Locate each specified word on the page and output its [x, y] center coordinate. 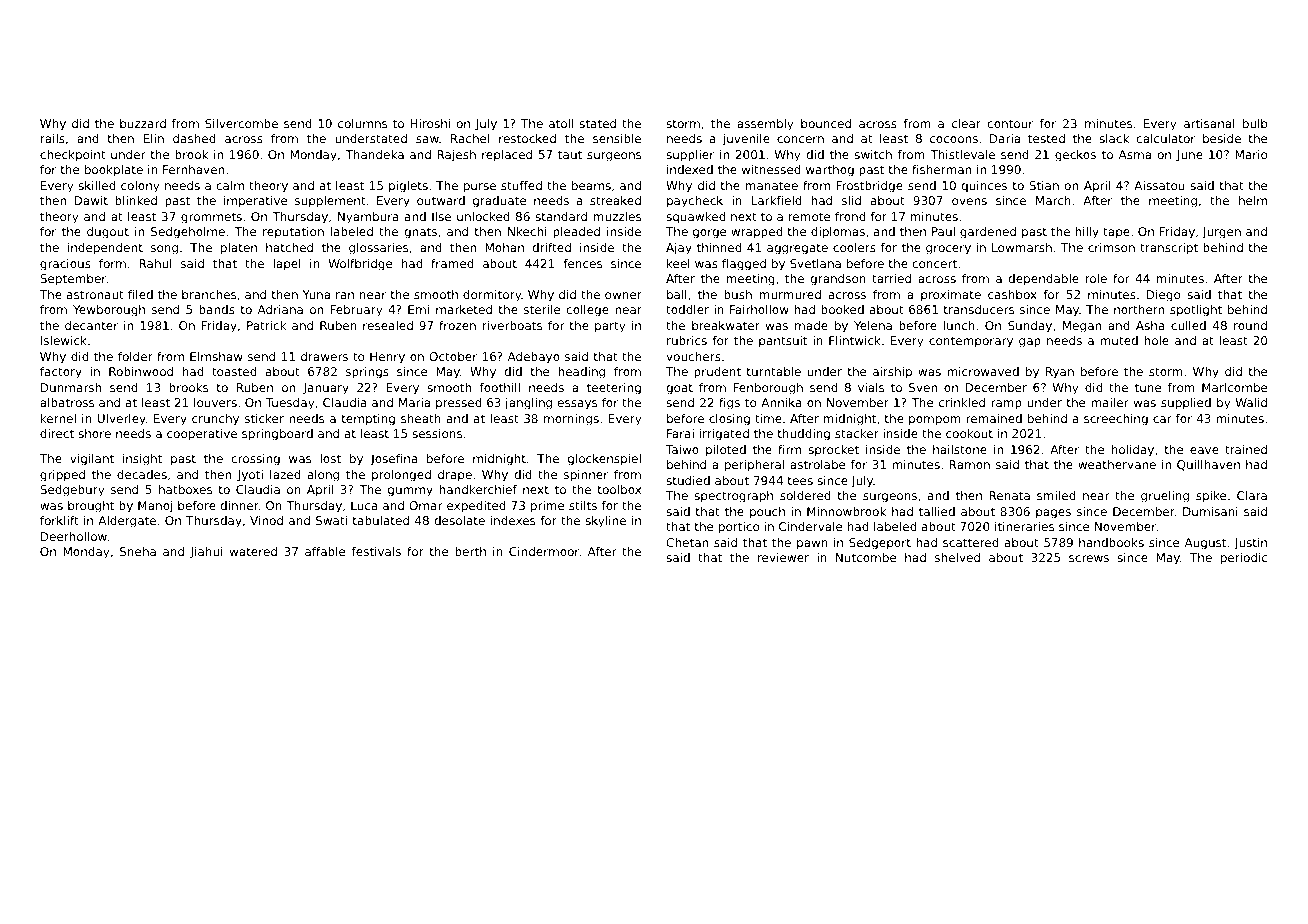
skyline [605, 522]
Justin [1250, 544]
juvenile [746, 140]
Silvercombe [241, 123]
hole [1156, 340]
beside [1222, 138]
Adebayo [534, 358]
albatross [67, 402]
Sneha [138, 551]
